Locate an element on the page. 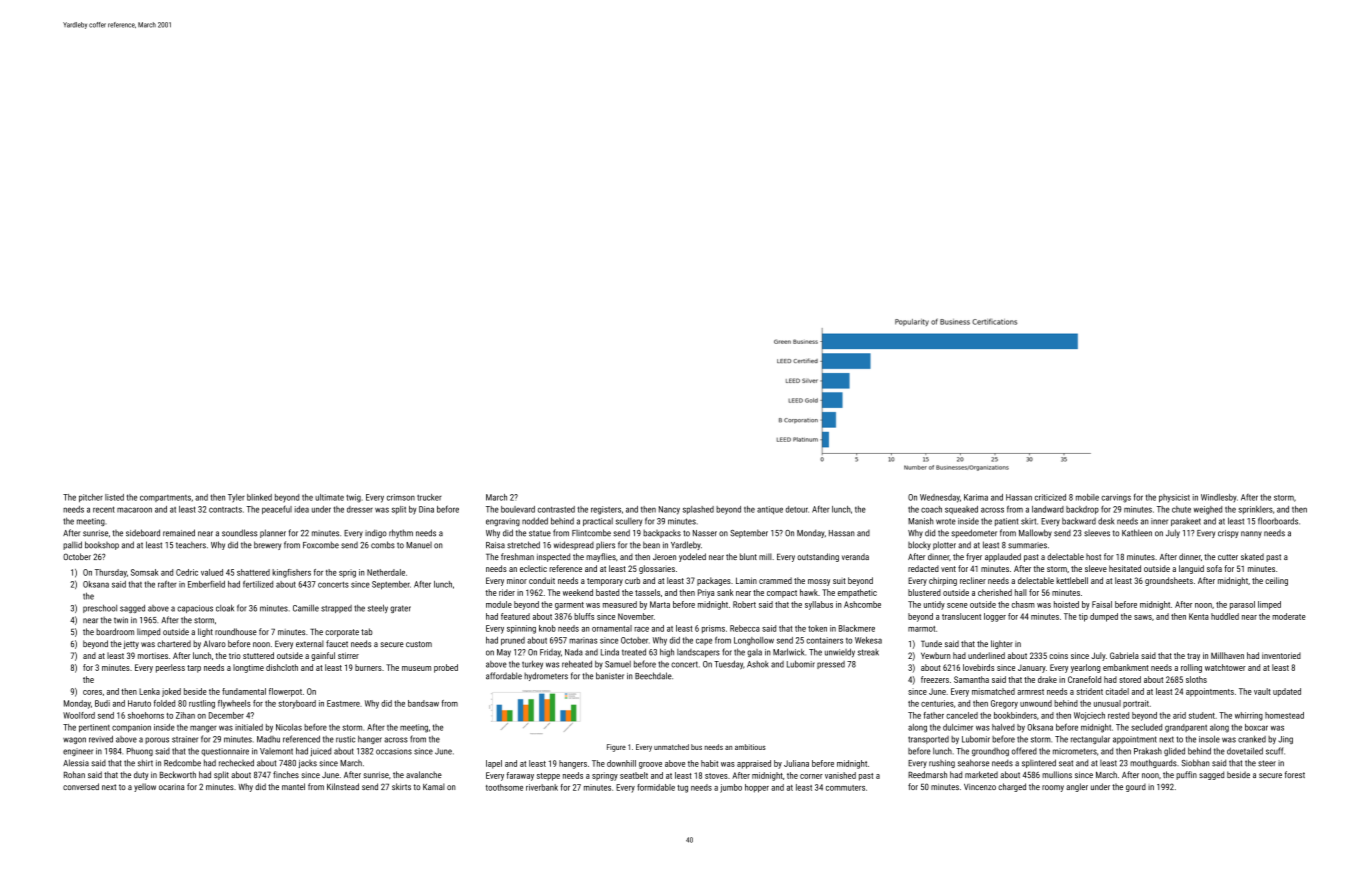 This page has height=887, width=1372. cloak is located at coordinates (225, 608).
